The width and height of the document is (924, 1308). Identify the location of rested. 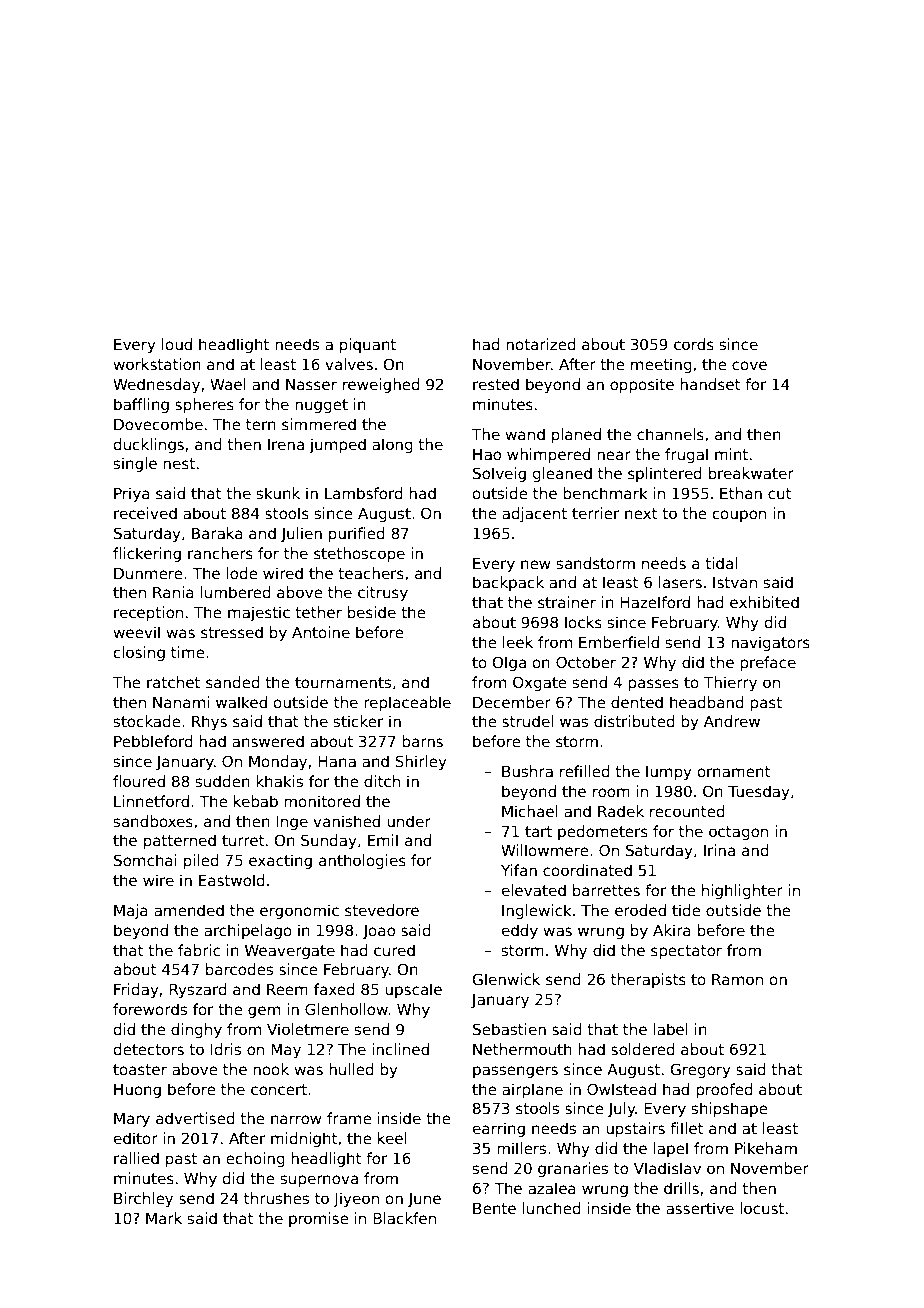
(496, 384).
